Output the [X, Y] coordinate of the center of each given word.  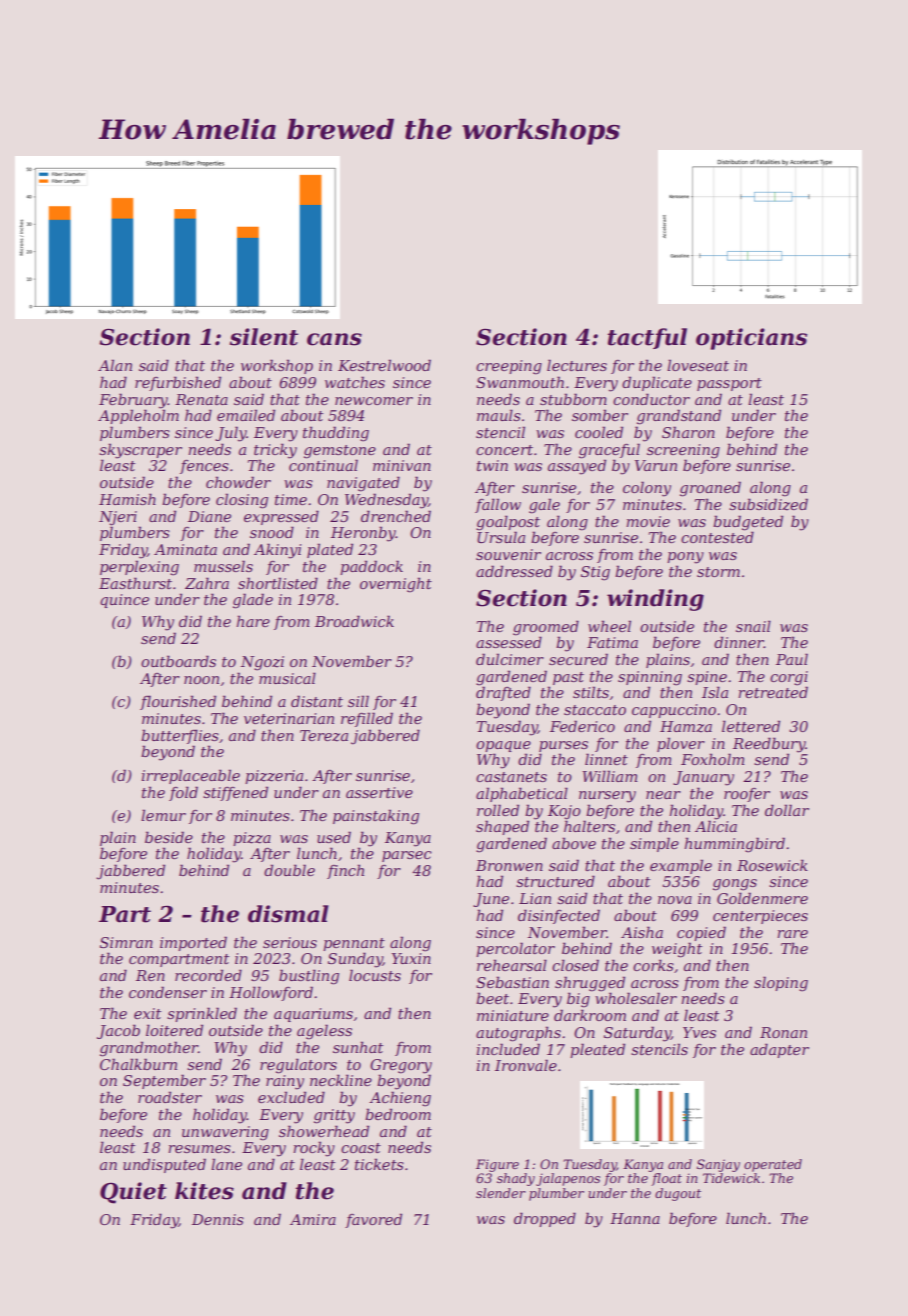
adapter [779, 1050]
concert [504, 450]
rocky [314, 1149]
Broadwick [354, 621]
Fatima [612, 642]
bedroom [398, 1114]
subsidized [768, 504]
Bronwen [509, 865]
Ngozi [262, 663]
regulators [298, 1066]
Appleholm [138, 416]
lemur [163, 815]
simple [654, 844]
